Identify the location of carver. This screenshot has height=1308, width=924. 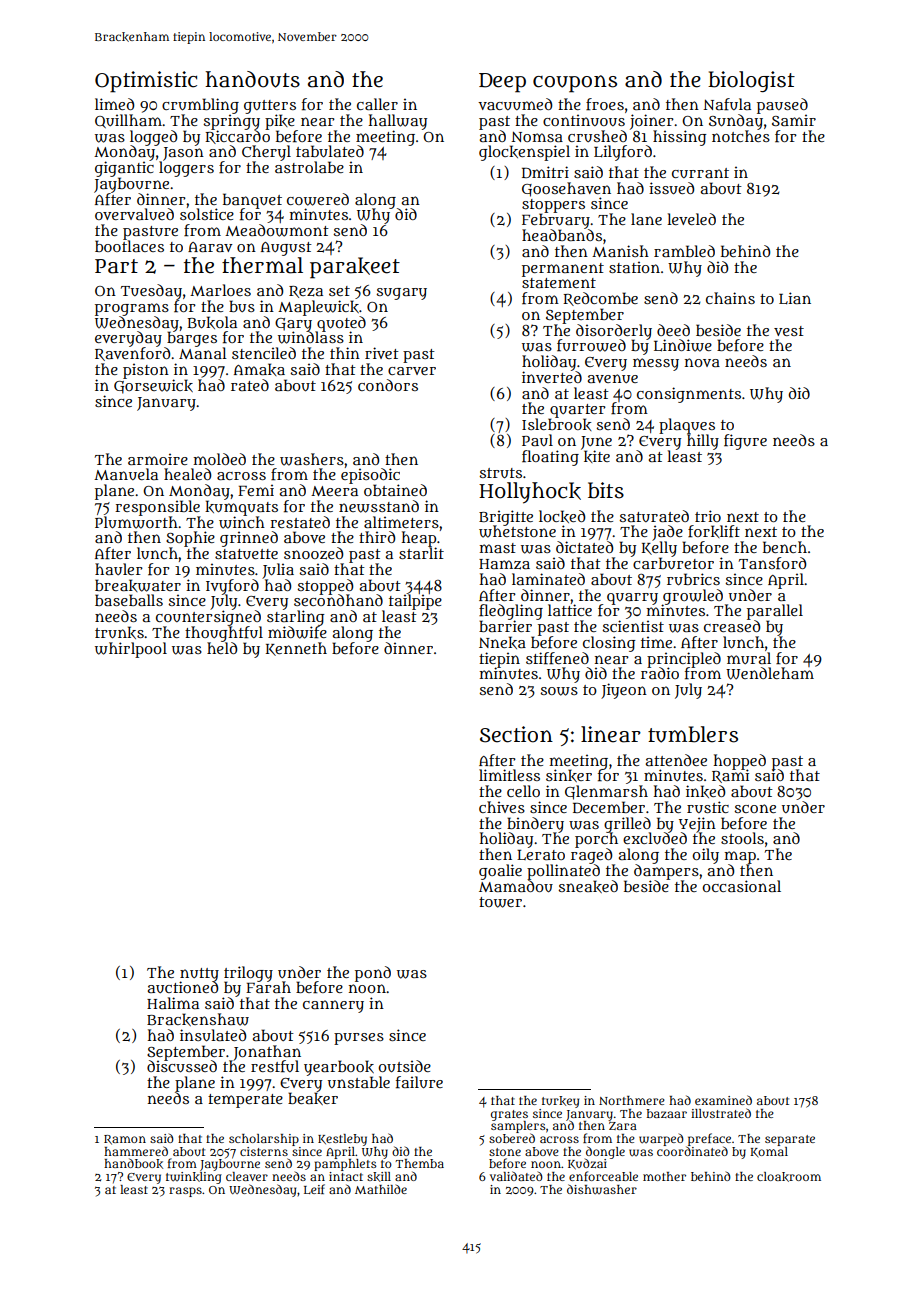
(412, 371).
